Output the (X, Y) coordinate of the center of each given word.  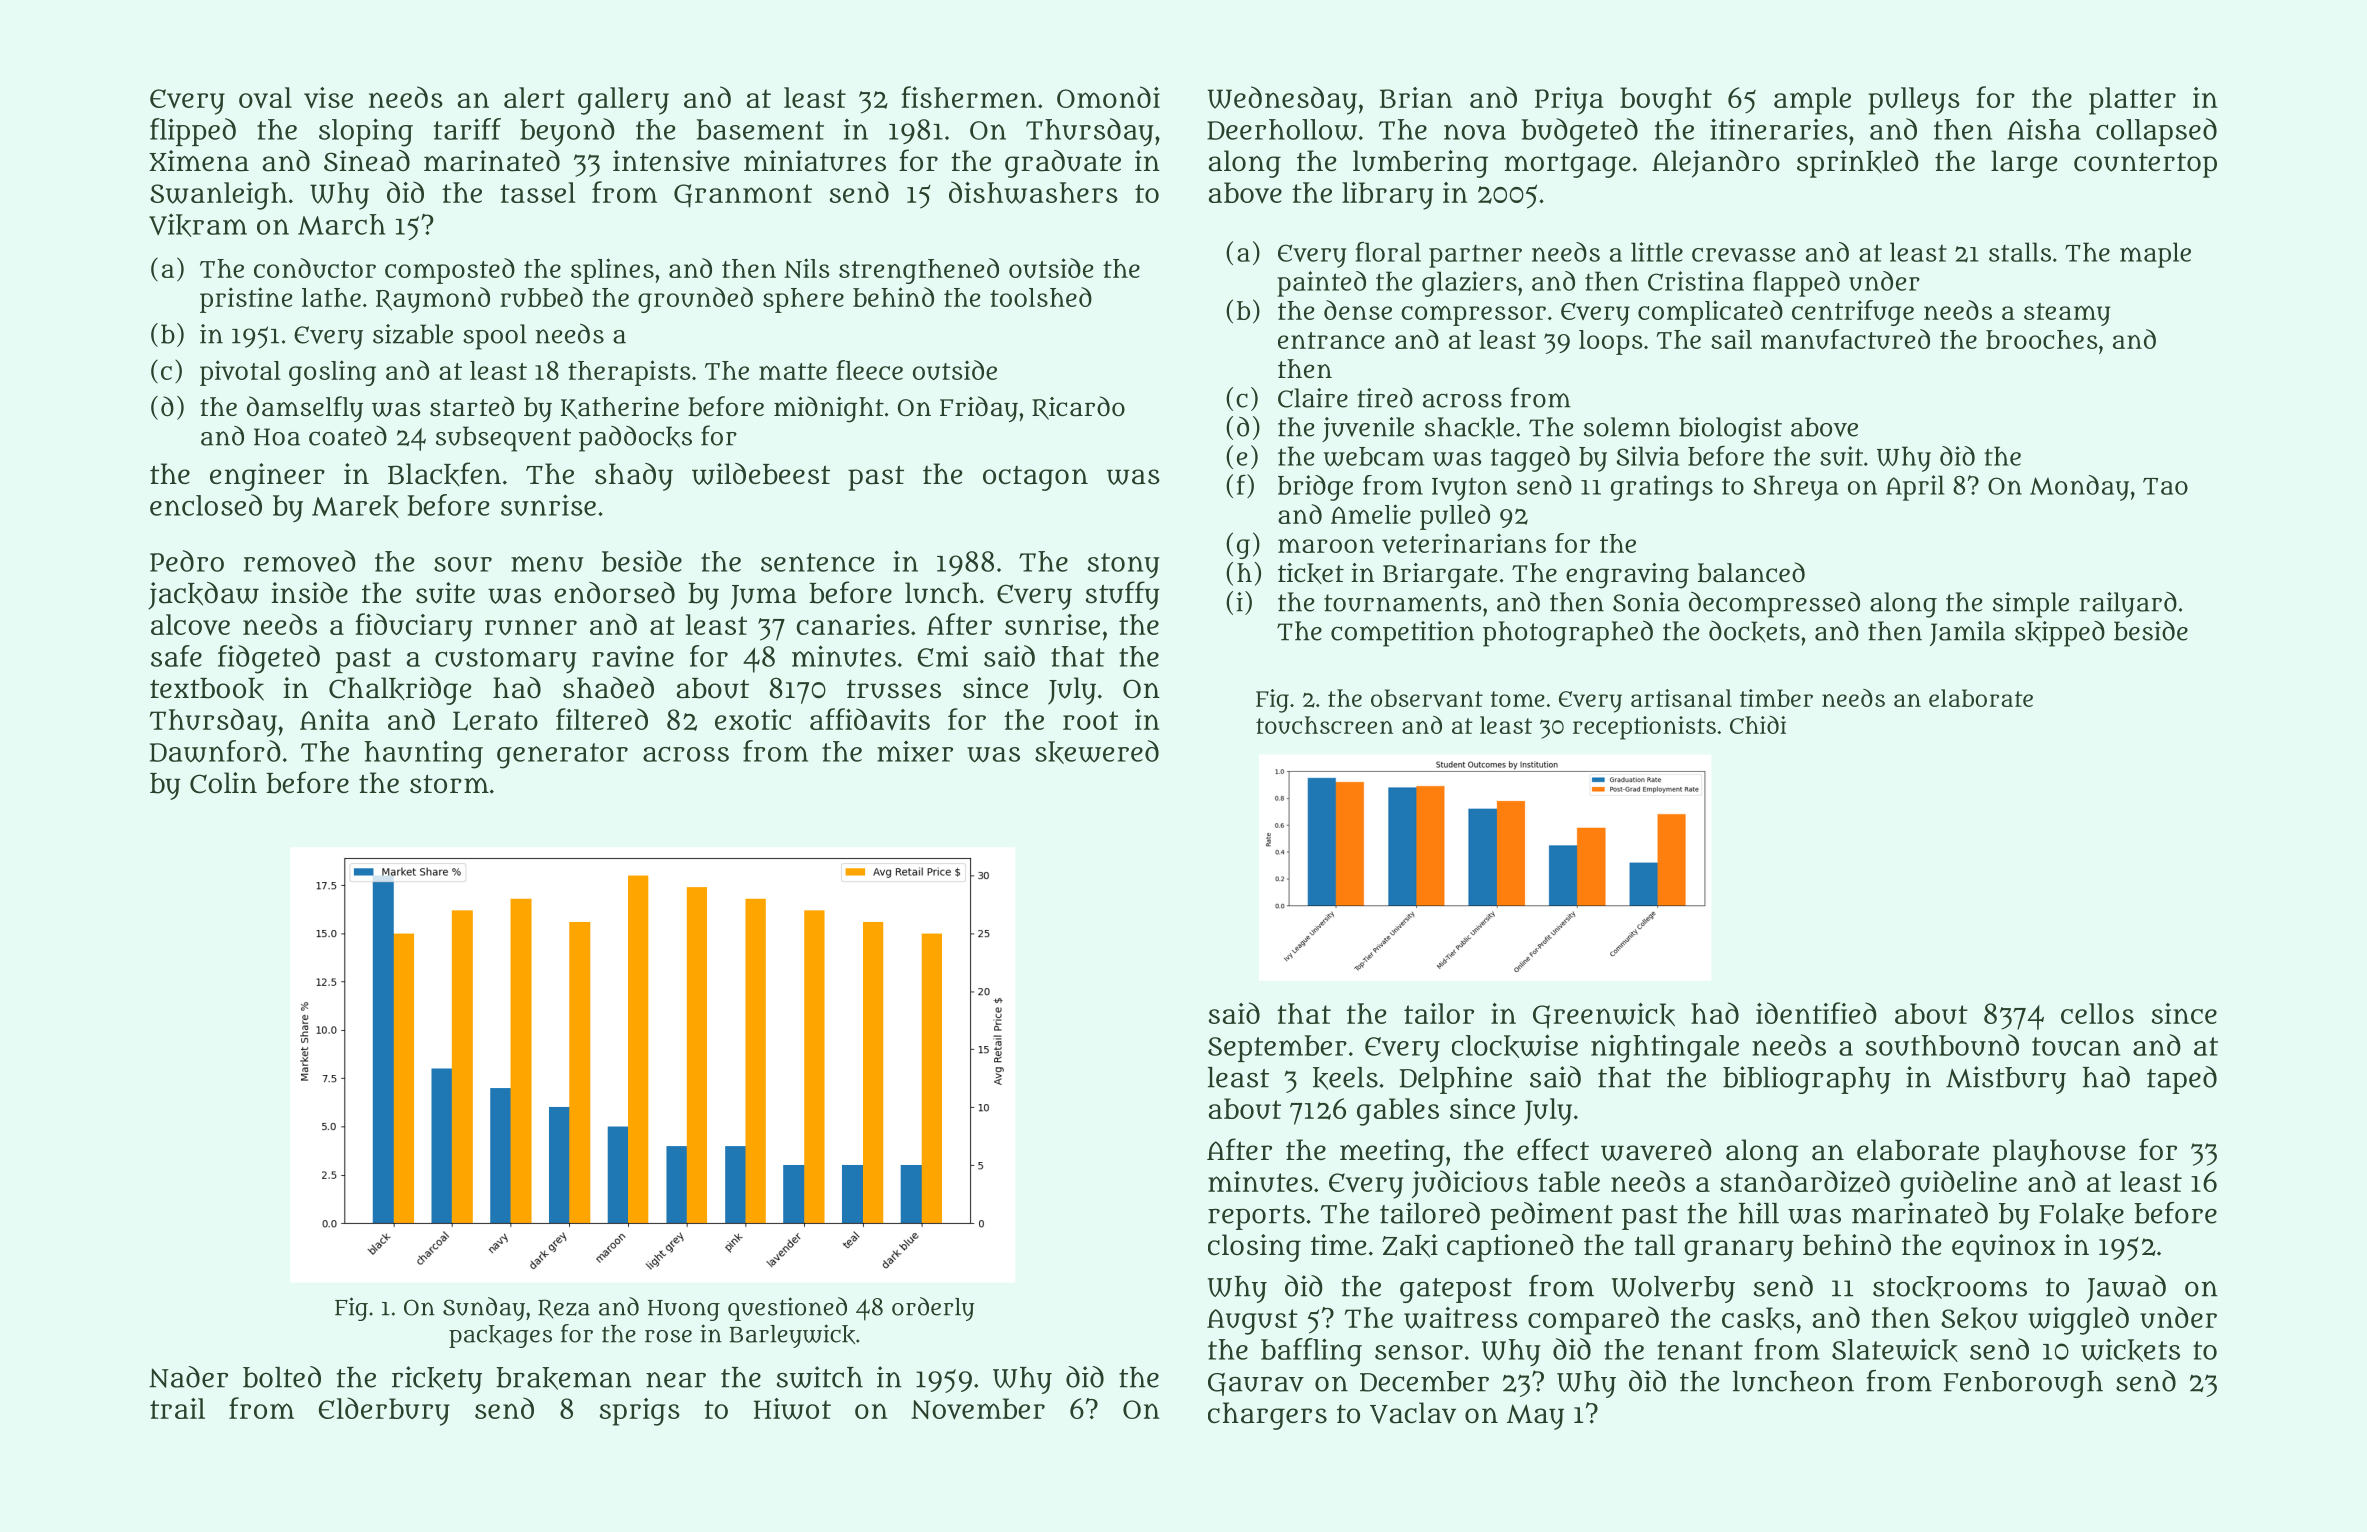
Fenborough (2023, 1384)
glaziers (1469, 284)
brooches (2042, 339)
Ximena (199, 161)
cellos (2097, 1013)
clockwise (1515, 1046)
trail (177, 1408)
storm (449, 784)
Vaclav (1413, 1413)
